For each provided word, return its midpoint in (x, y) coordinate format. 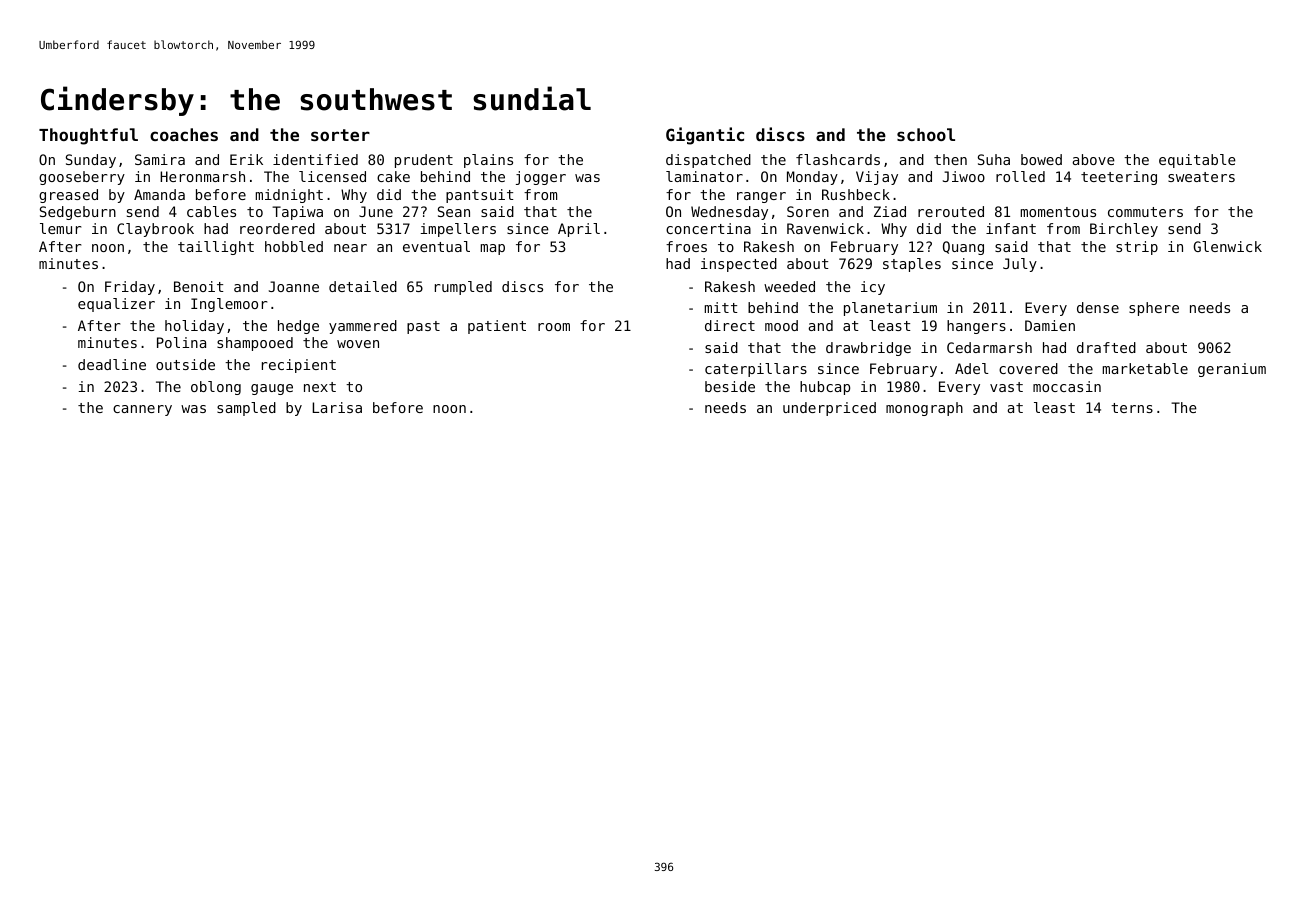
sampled (246, 409)
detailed (363, 286)
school (926, 134)
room (554, 327)
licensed (332, 176)
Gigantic (705, 136)
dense (1098, 307)
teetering (1119, 178)
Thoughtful (88, 136)
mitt (721, 307)
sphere (1154, 309)
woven (358, 344)
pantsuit (480, 196)
